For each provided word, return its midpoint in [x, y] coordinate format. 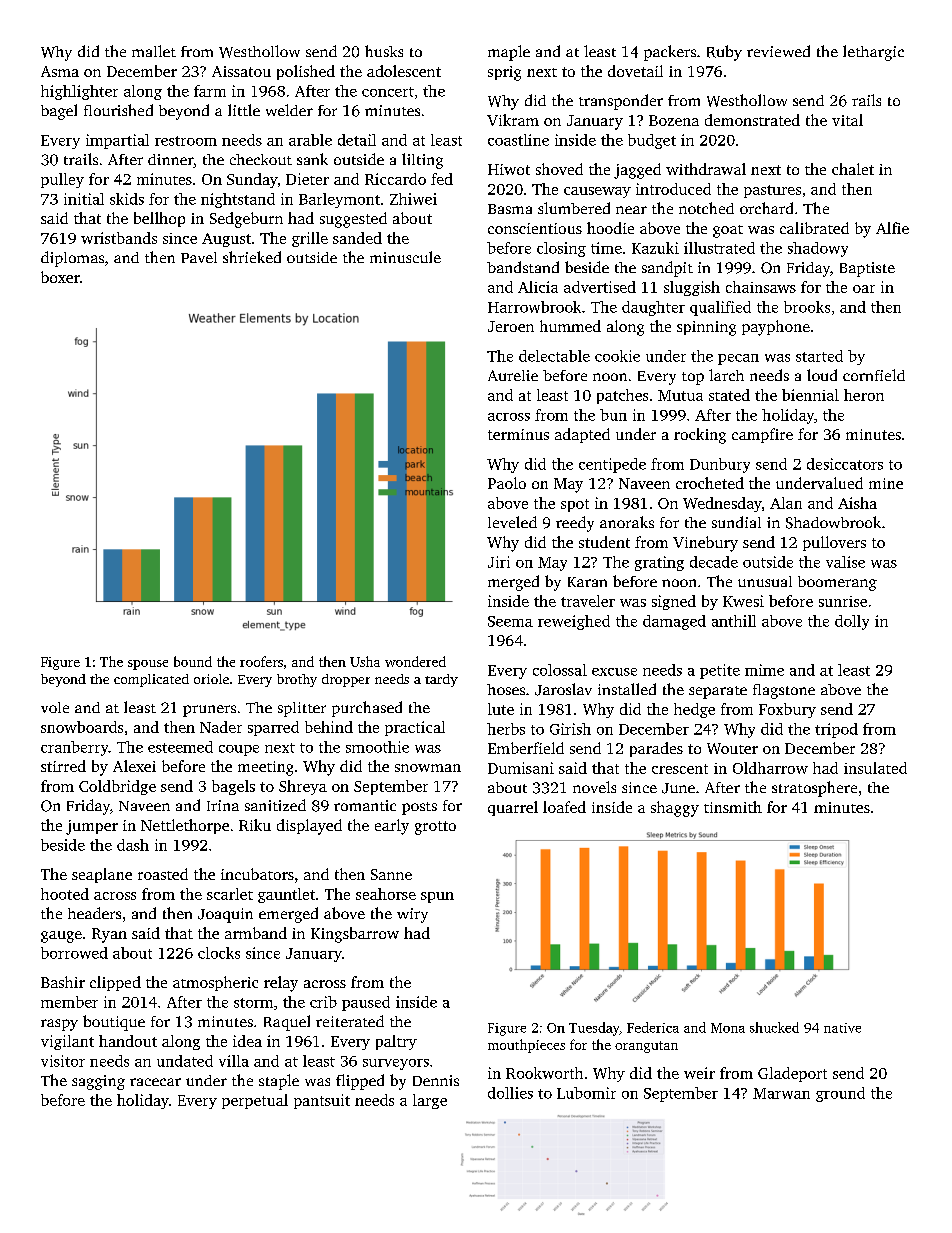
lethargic [873, 53]
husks [384, 51]
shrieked [252, 257]
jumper [92, 827]
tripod [836, 730]
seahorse [386, 894]
